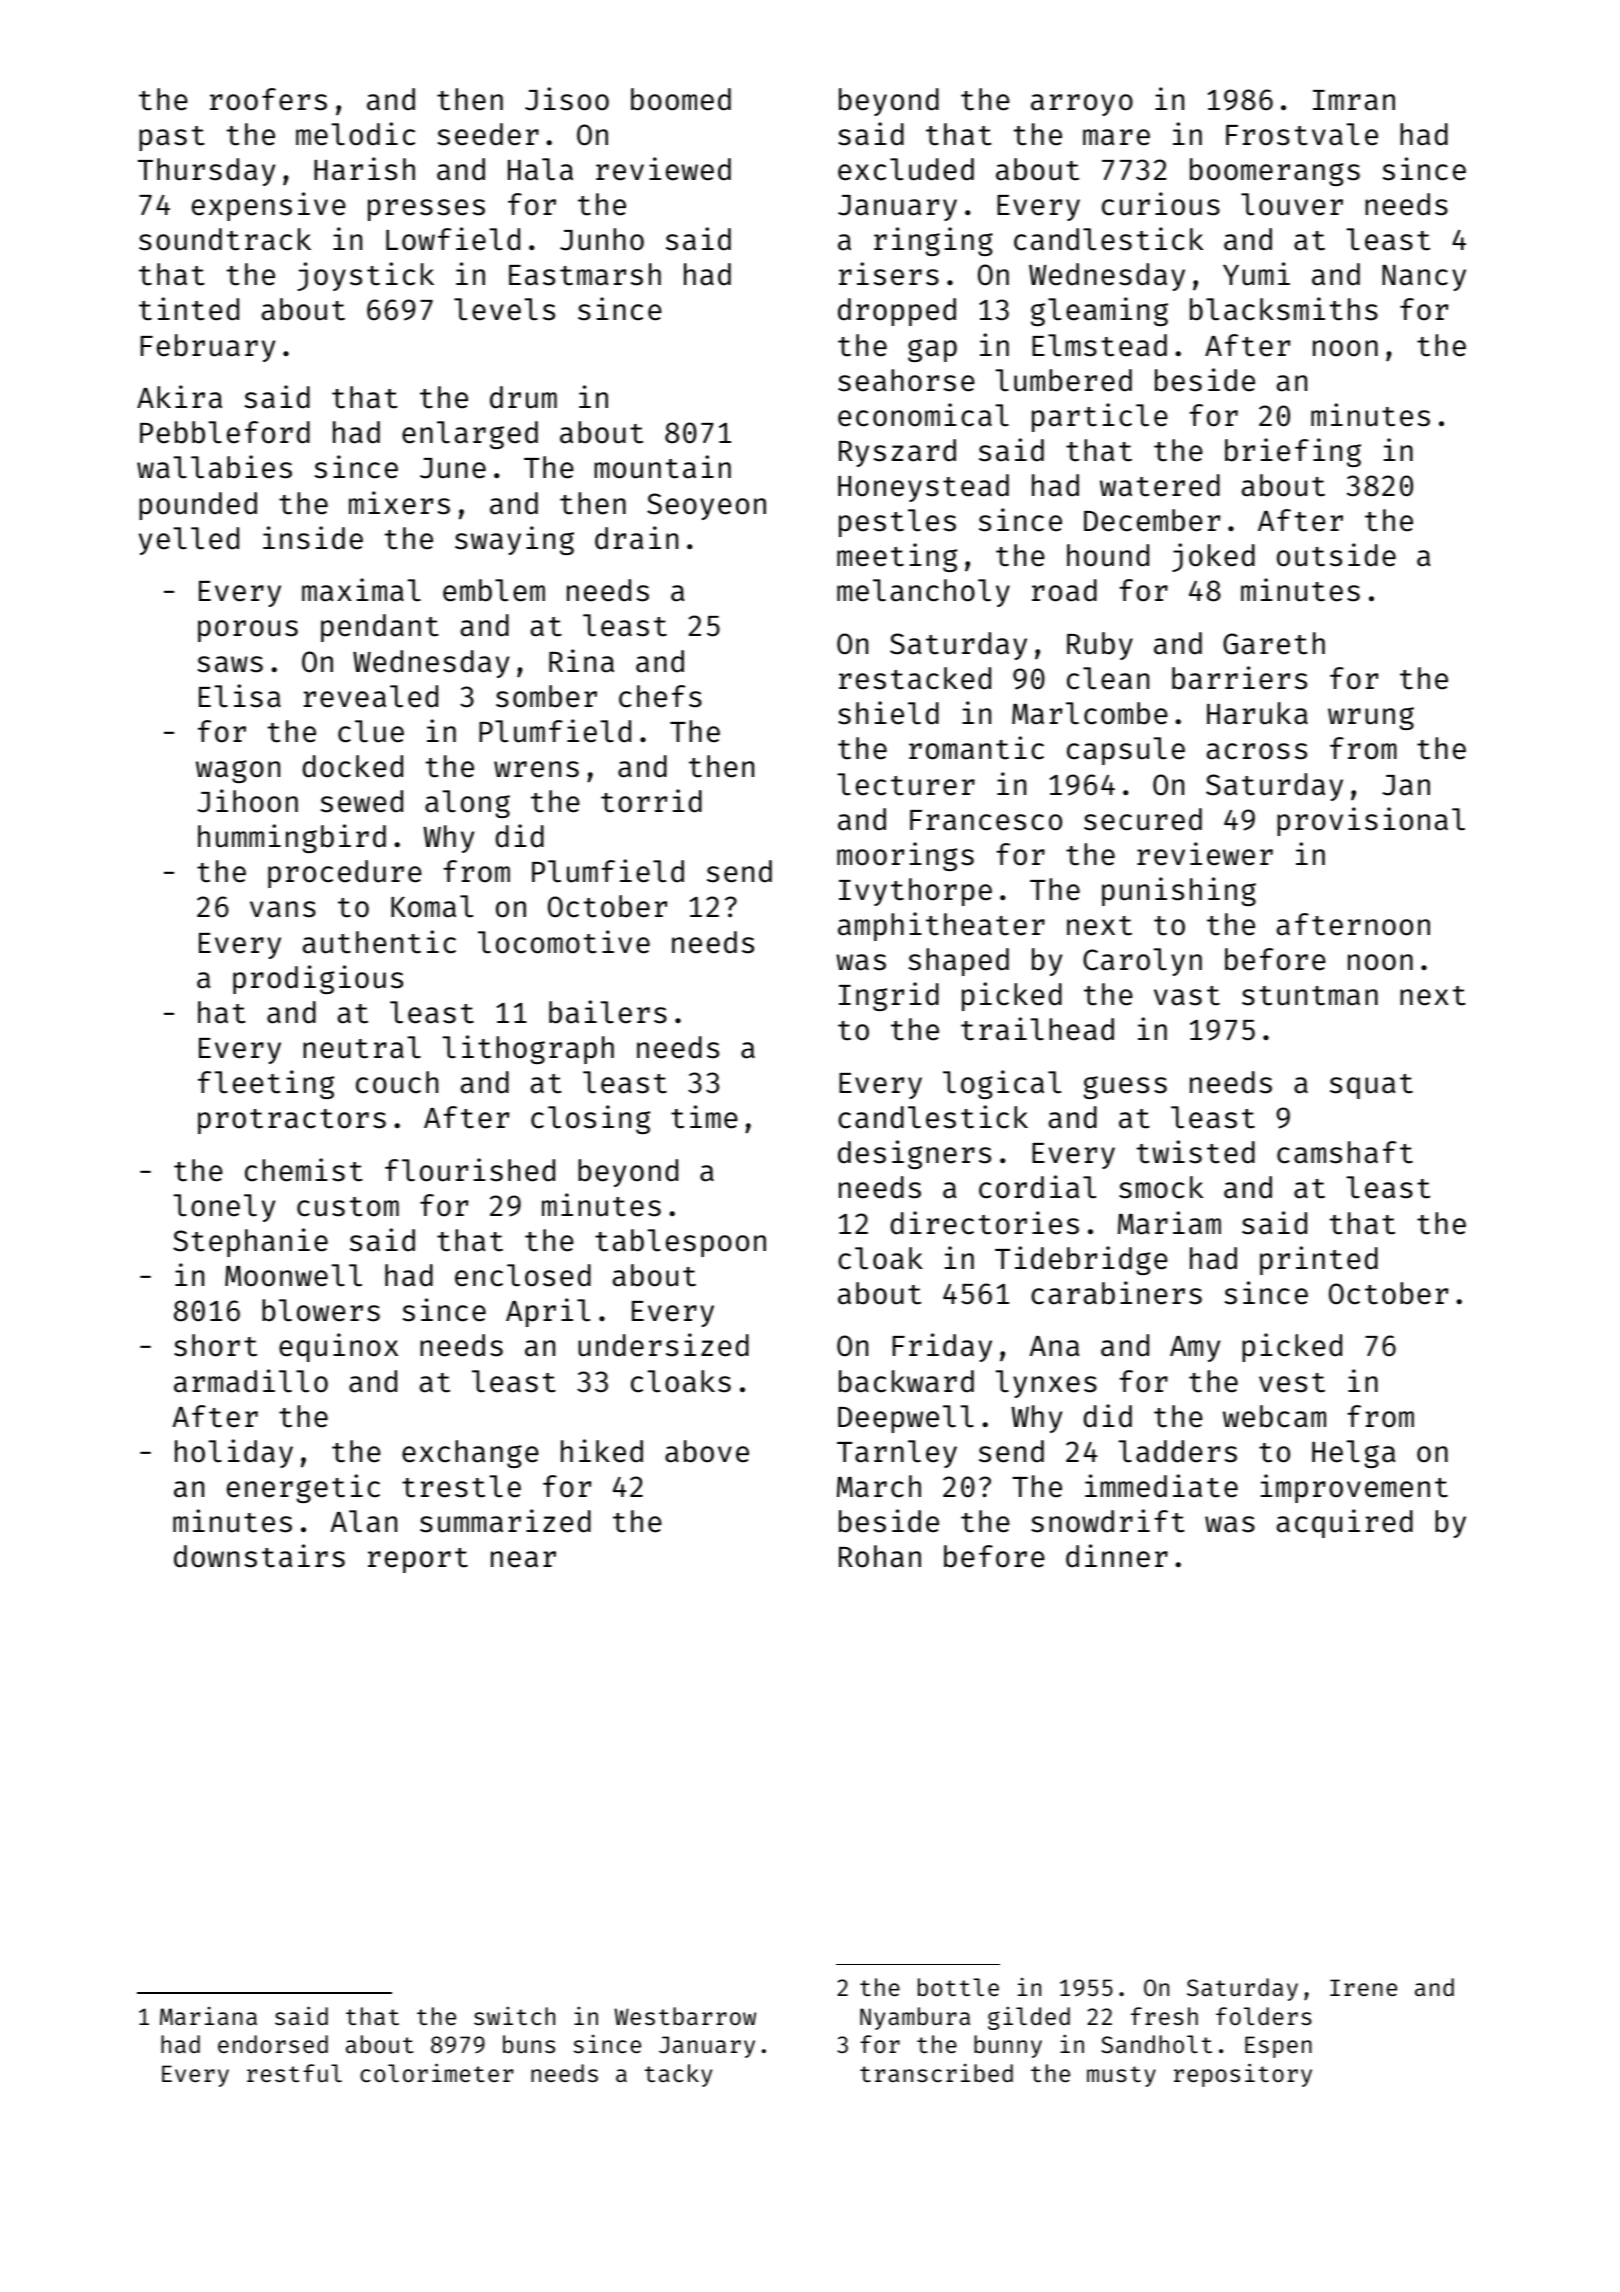 The width and height of the document is (1620, 2292). I want to click on above, so click(707, 1451).
